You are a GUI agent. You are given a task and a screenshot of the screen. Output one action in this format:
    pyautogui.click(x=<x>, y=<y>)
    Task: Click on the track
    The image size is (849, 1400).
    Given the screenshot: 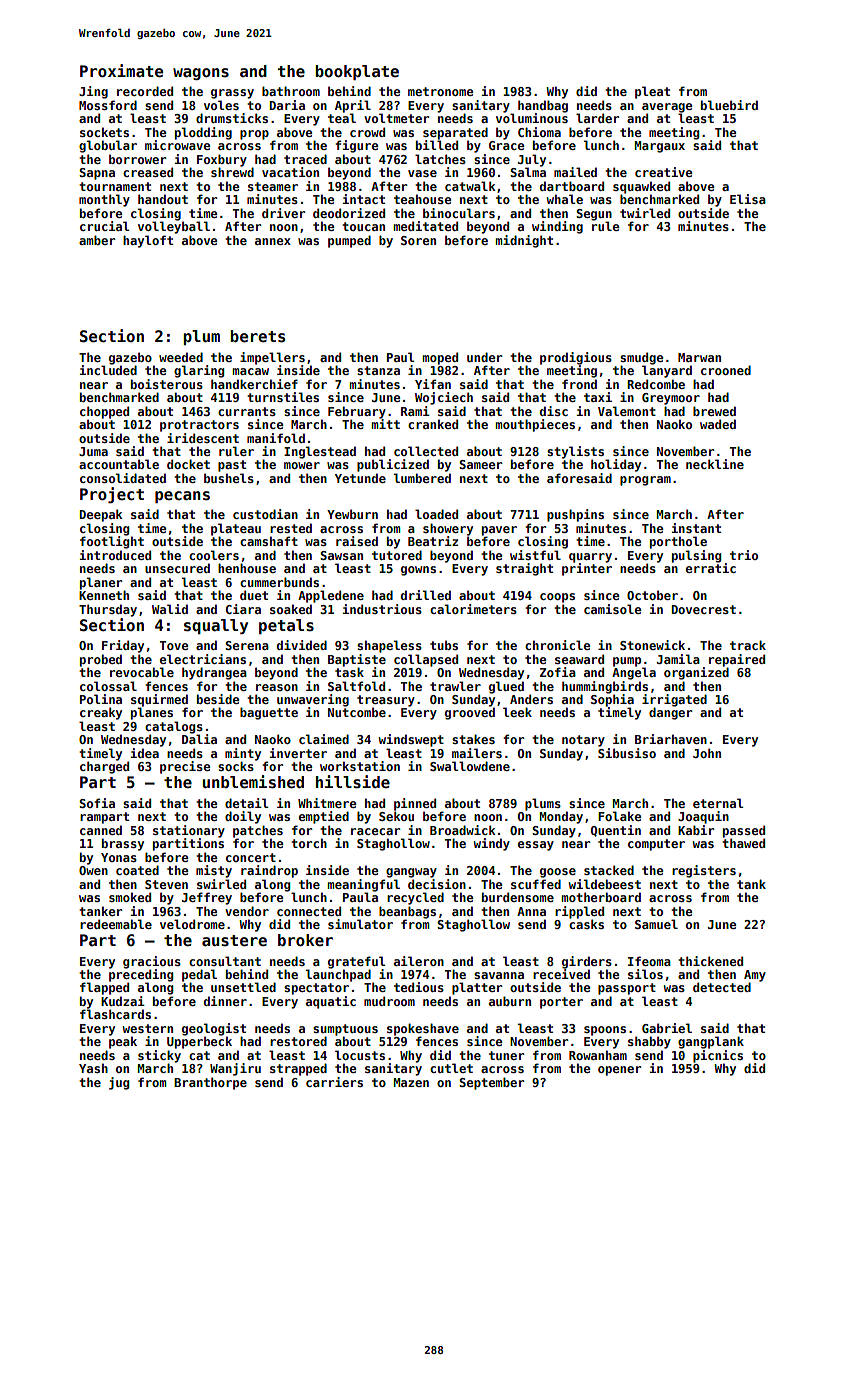 What is the action you would take?
    pyautogui.click(x=748, y=645)
